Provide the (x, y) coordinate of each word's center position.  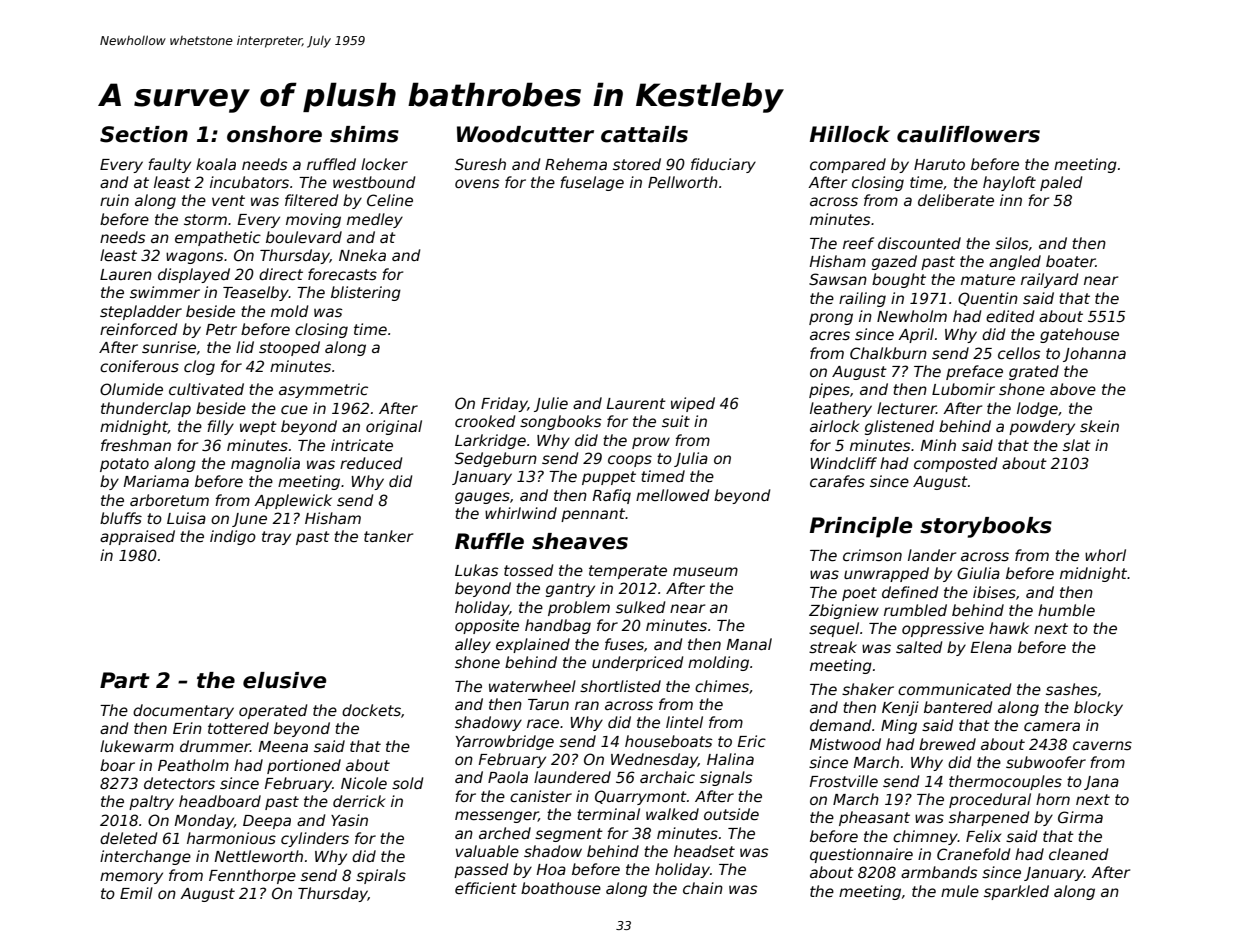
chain (703, 888)
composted (956, 464)
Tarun (548, 704)
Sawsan (838, 279)
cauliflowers (968, 134)
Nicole (364, 783)
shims (364, 134)
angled (1015, 262)
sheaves (580, 541)
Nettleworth (258, 856)
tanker (388, 536)
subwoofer (1046, 762)
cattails (644, 134)
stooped (289, 348)
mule (960, 891)
